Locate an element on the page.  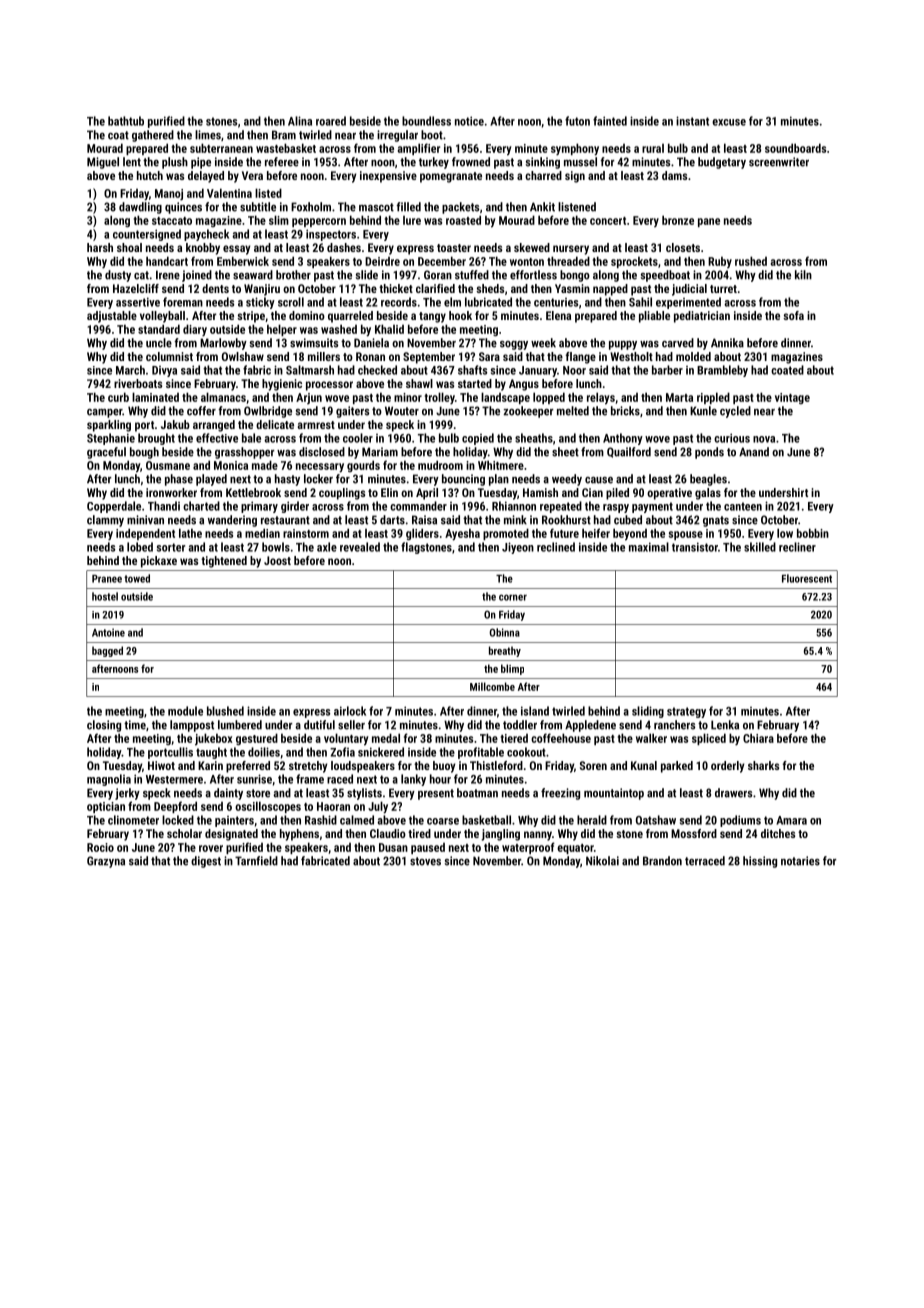
charted is located at coordinates (201, 506).
